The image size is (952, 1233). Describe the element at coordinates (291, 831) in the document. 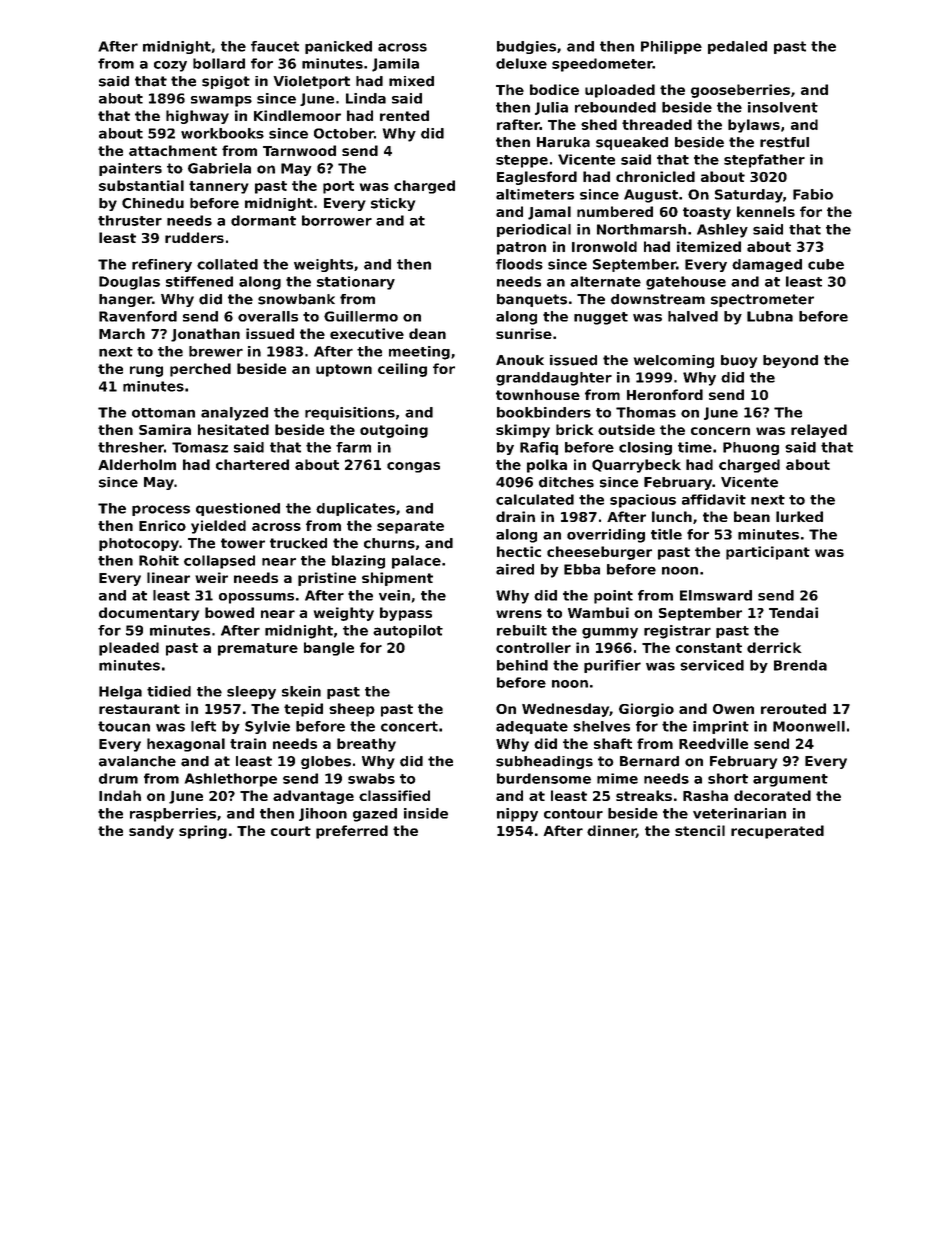

I see `court` at that location.
